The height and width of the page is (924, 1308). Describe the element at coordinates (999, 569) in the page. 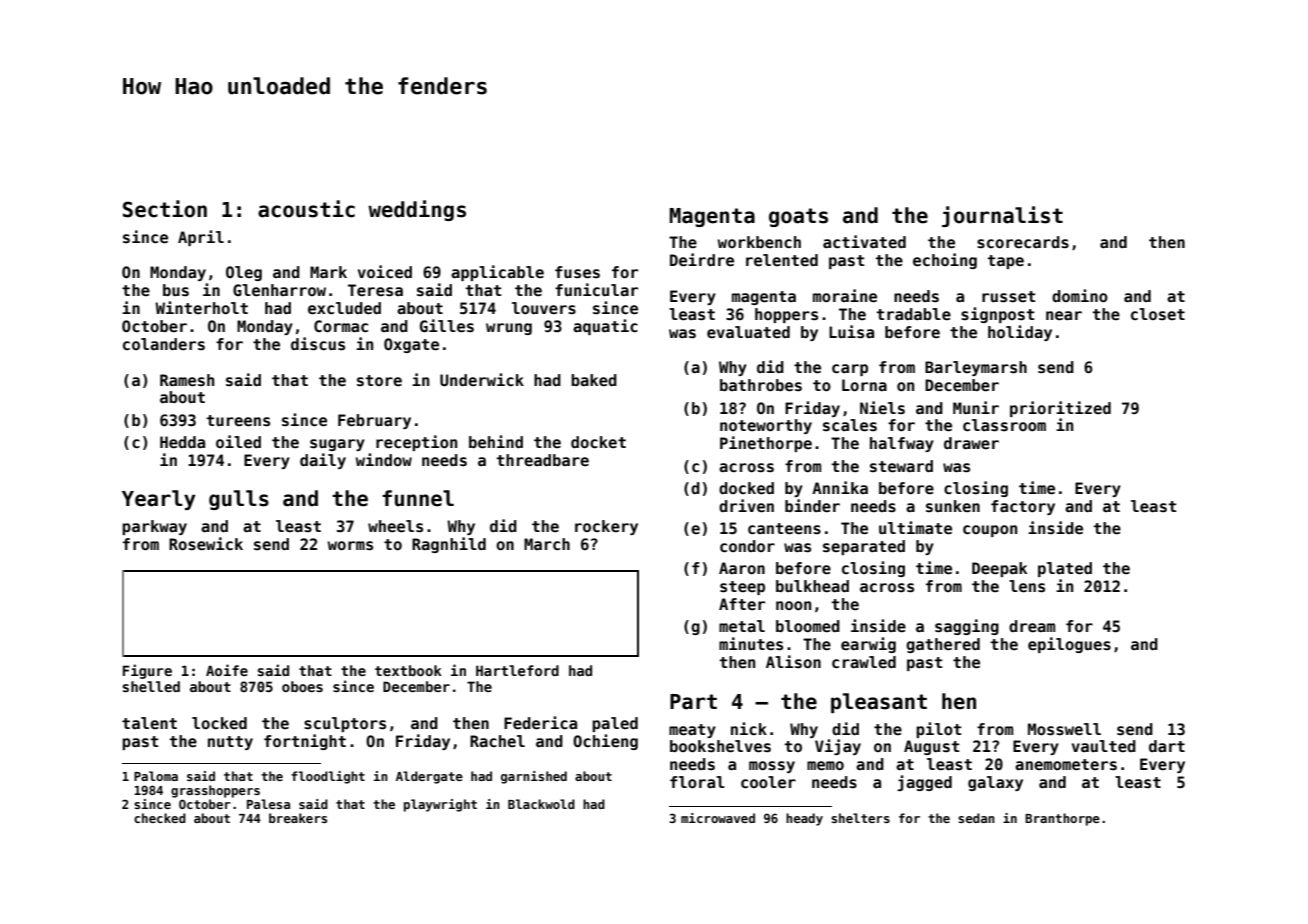

I see `Deepak` at that location.
